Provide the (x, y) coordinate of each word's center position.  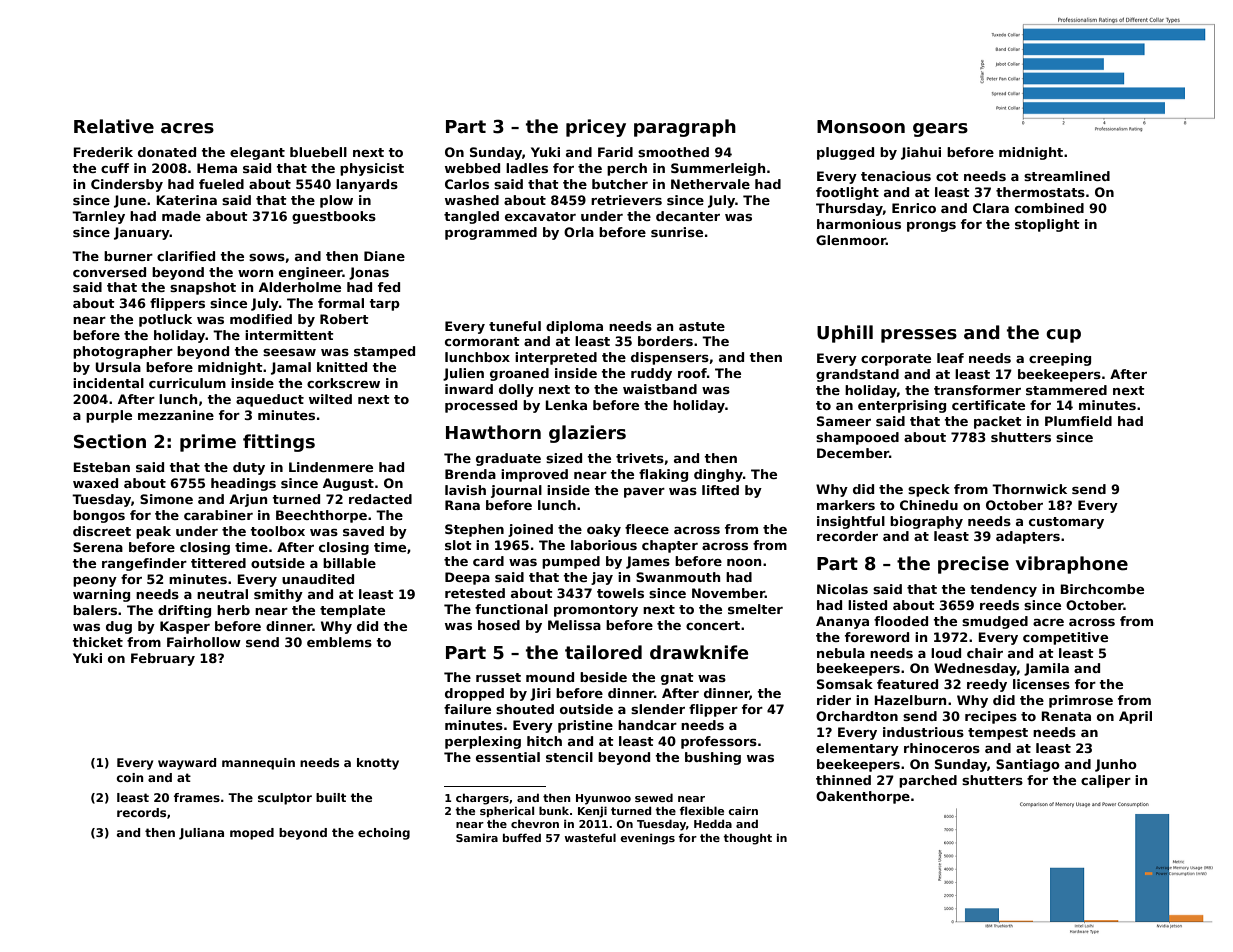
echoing (384, 834)
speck (929, 490)
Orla (579, 232)
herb (233, 610)
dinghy (718, 475)
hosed (499, 625)
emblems (339, 642)
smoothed (673, 152)
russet (498, 677)
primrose (1081, 701)
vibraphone (1072, 565)
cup (1063, 336)
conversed (109, 272)
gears (940, 130)
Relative (114, 126)
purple (109, 416)
